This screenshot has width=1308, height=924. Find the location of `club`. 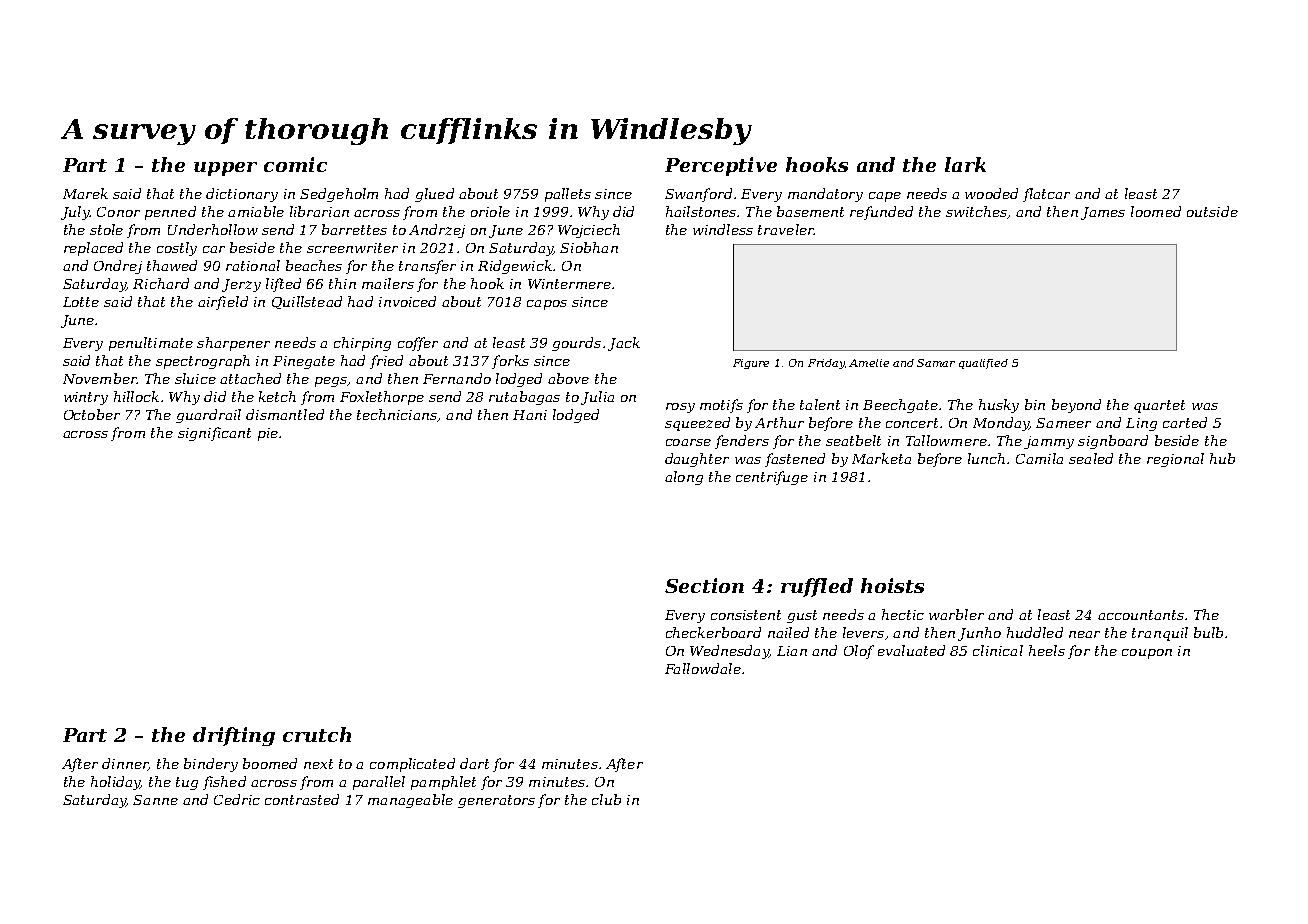

club is located at coordinates (606, 799).
